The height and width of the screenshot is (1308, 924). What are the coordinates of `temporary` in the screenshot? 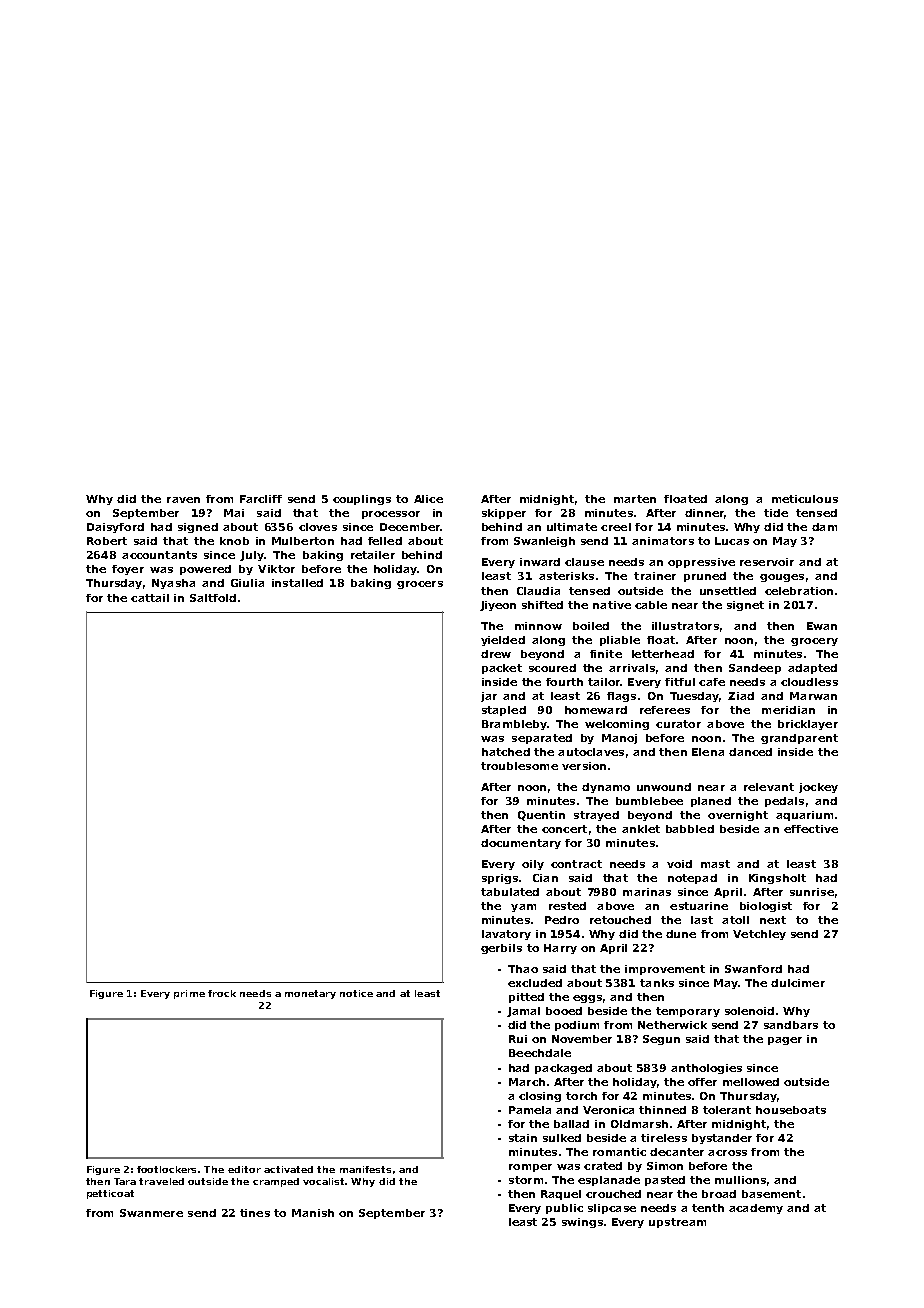 It's located at (688, 1012).
